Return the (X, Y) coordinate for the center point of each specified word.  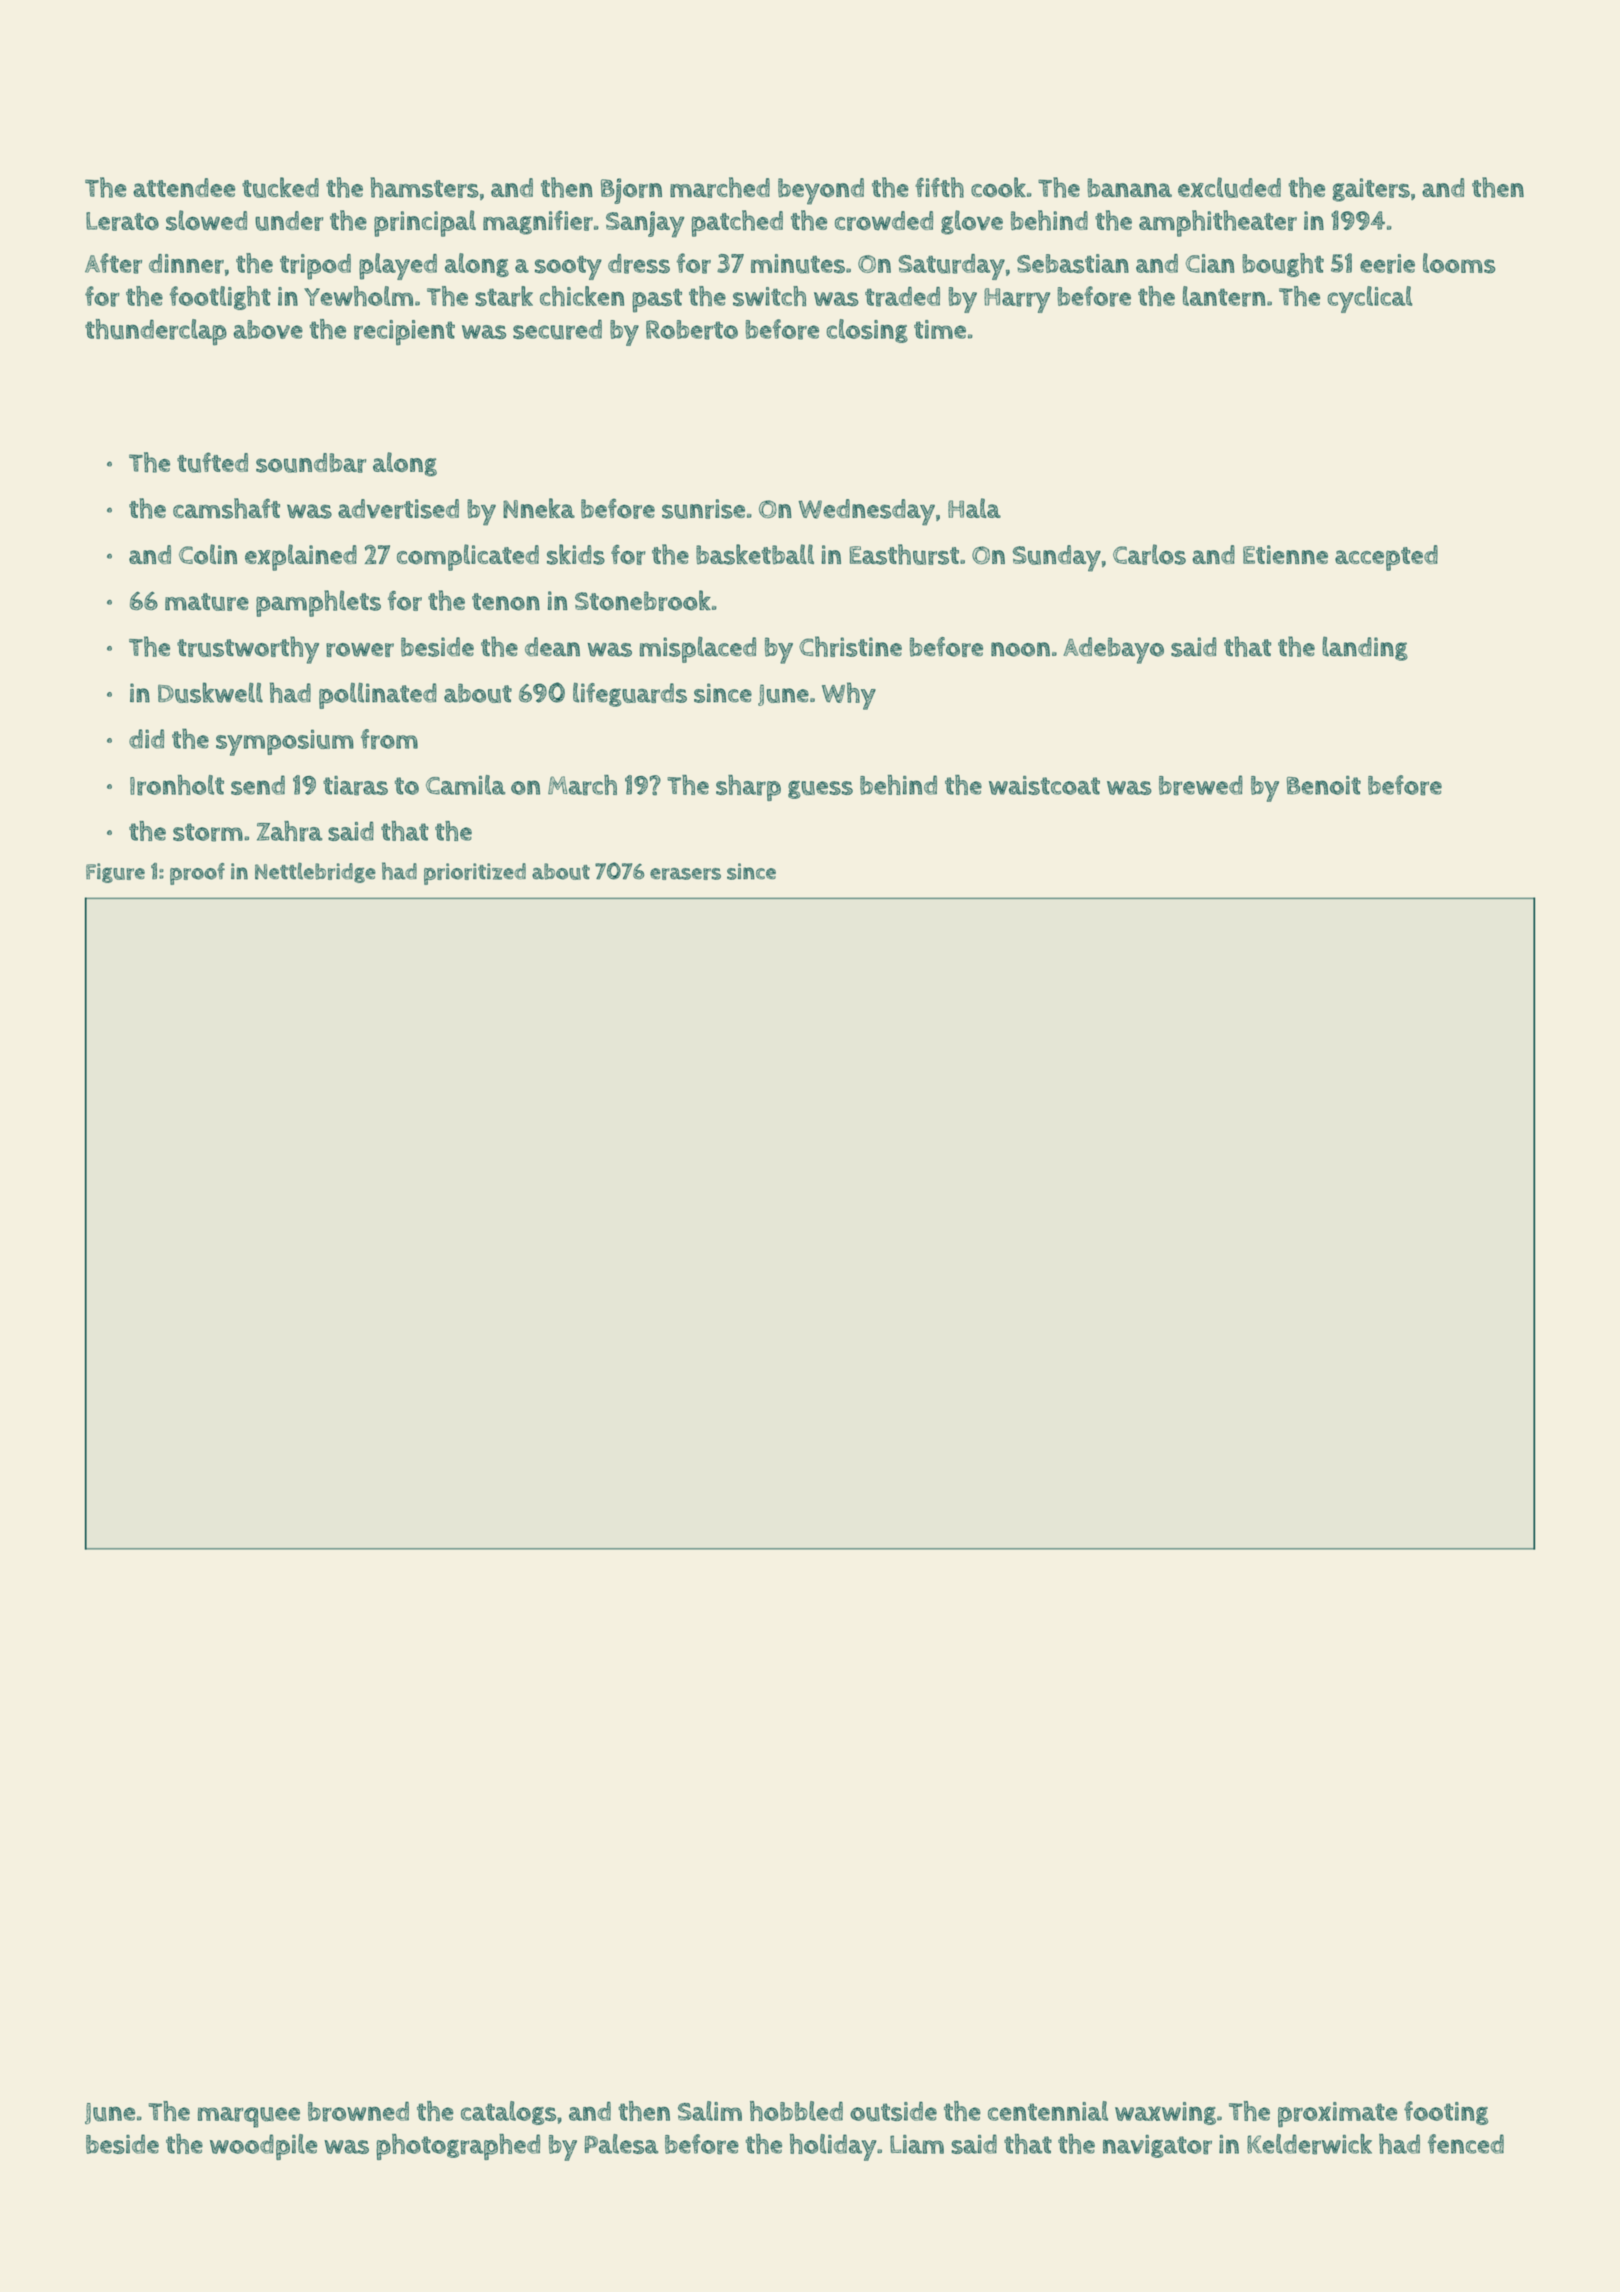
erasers (685, 874)
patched (737, 223)
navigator (1157, 2146)
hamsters (425, 187)
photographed (458, 2147)
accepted (1386, 558)
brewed (1201, 785)
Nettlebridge (315, 872)
